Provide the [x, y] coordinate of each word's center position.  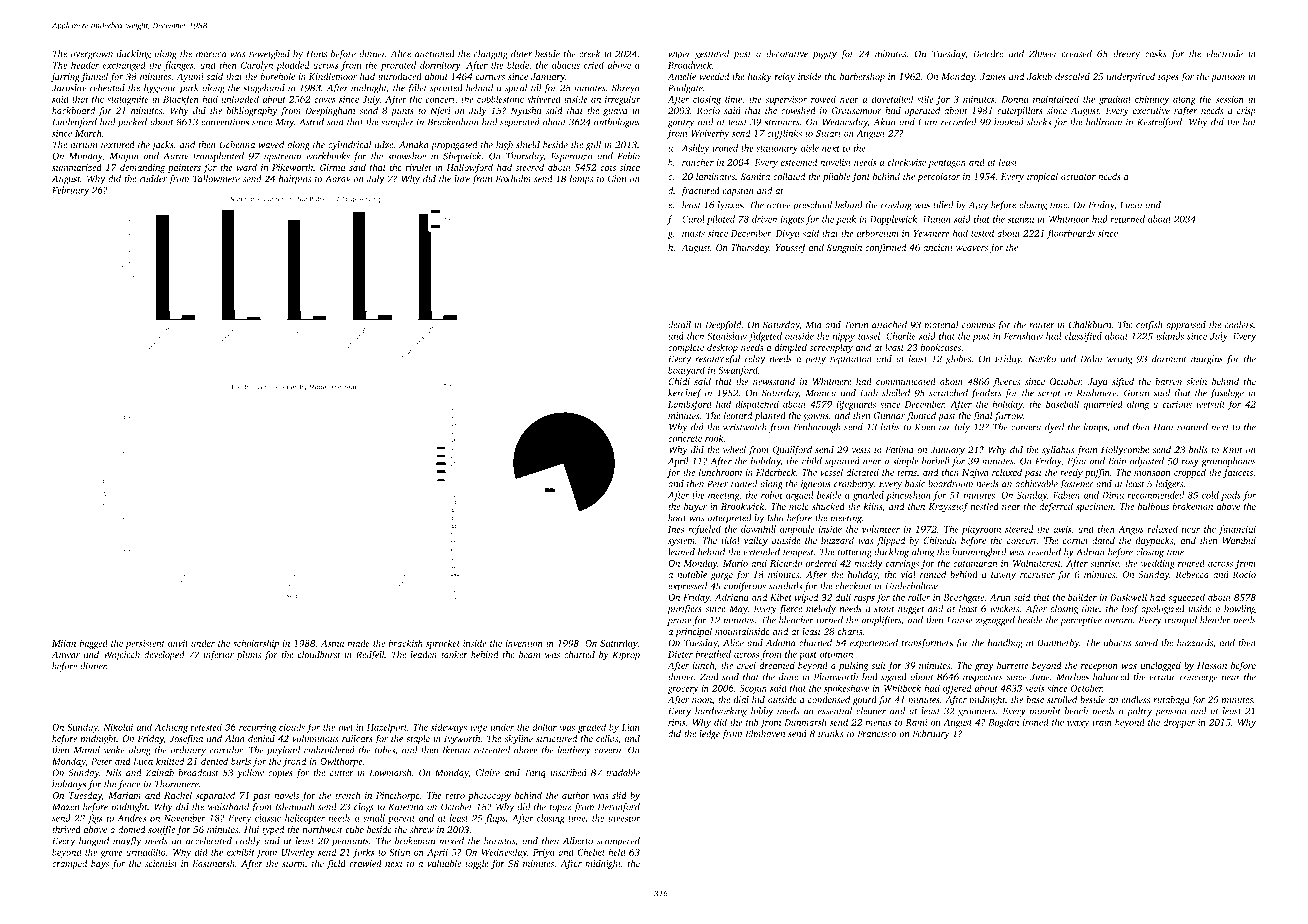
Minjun [124, 157]
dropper [1179, 723]
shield [528, 145]
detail [679, 325]
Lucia [1131, 205]
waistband [228, 807]
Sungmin [844, 248]
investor [624, 818]
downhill [758, 529]
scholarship [256, 644]
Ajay [978, 206]
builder [1082, 597]
